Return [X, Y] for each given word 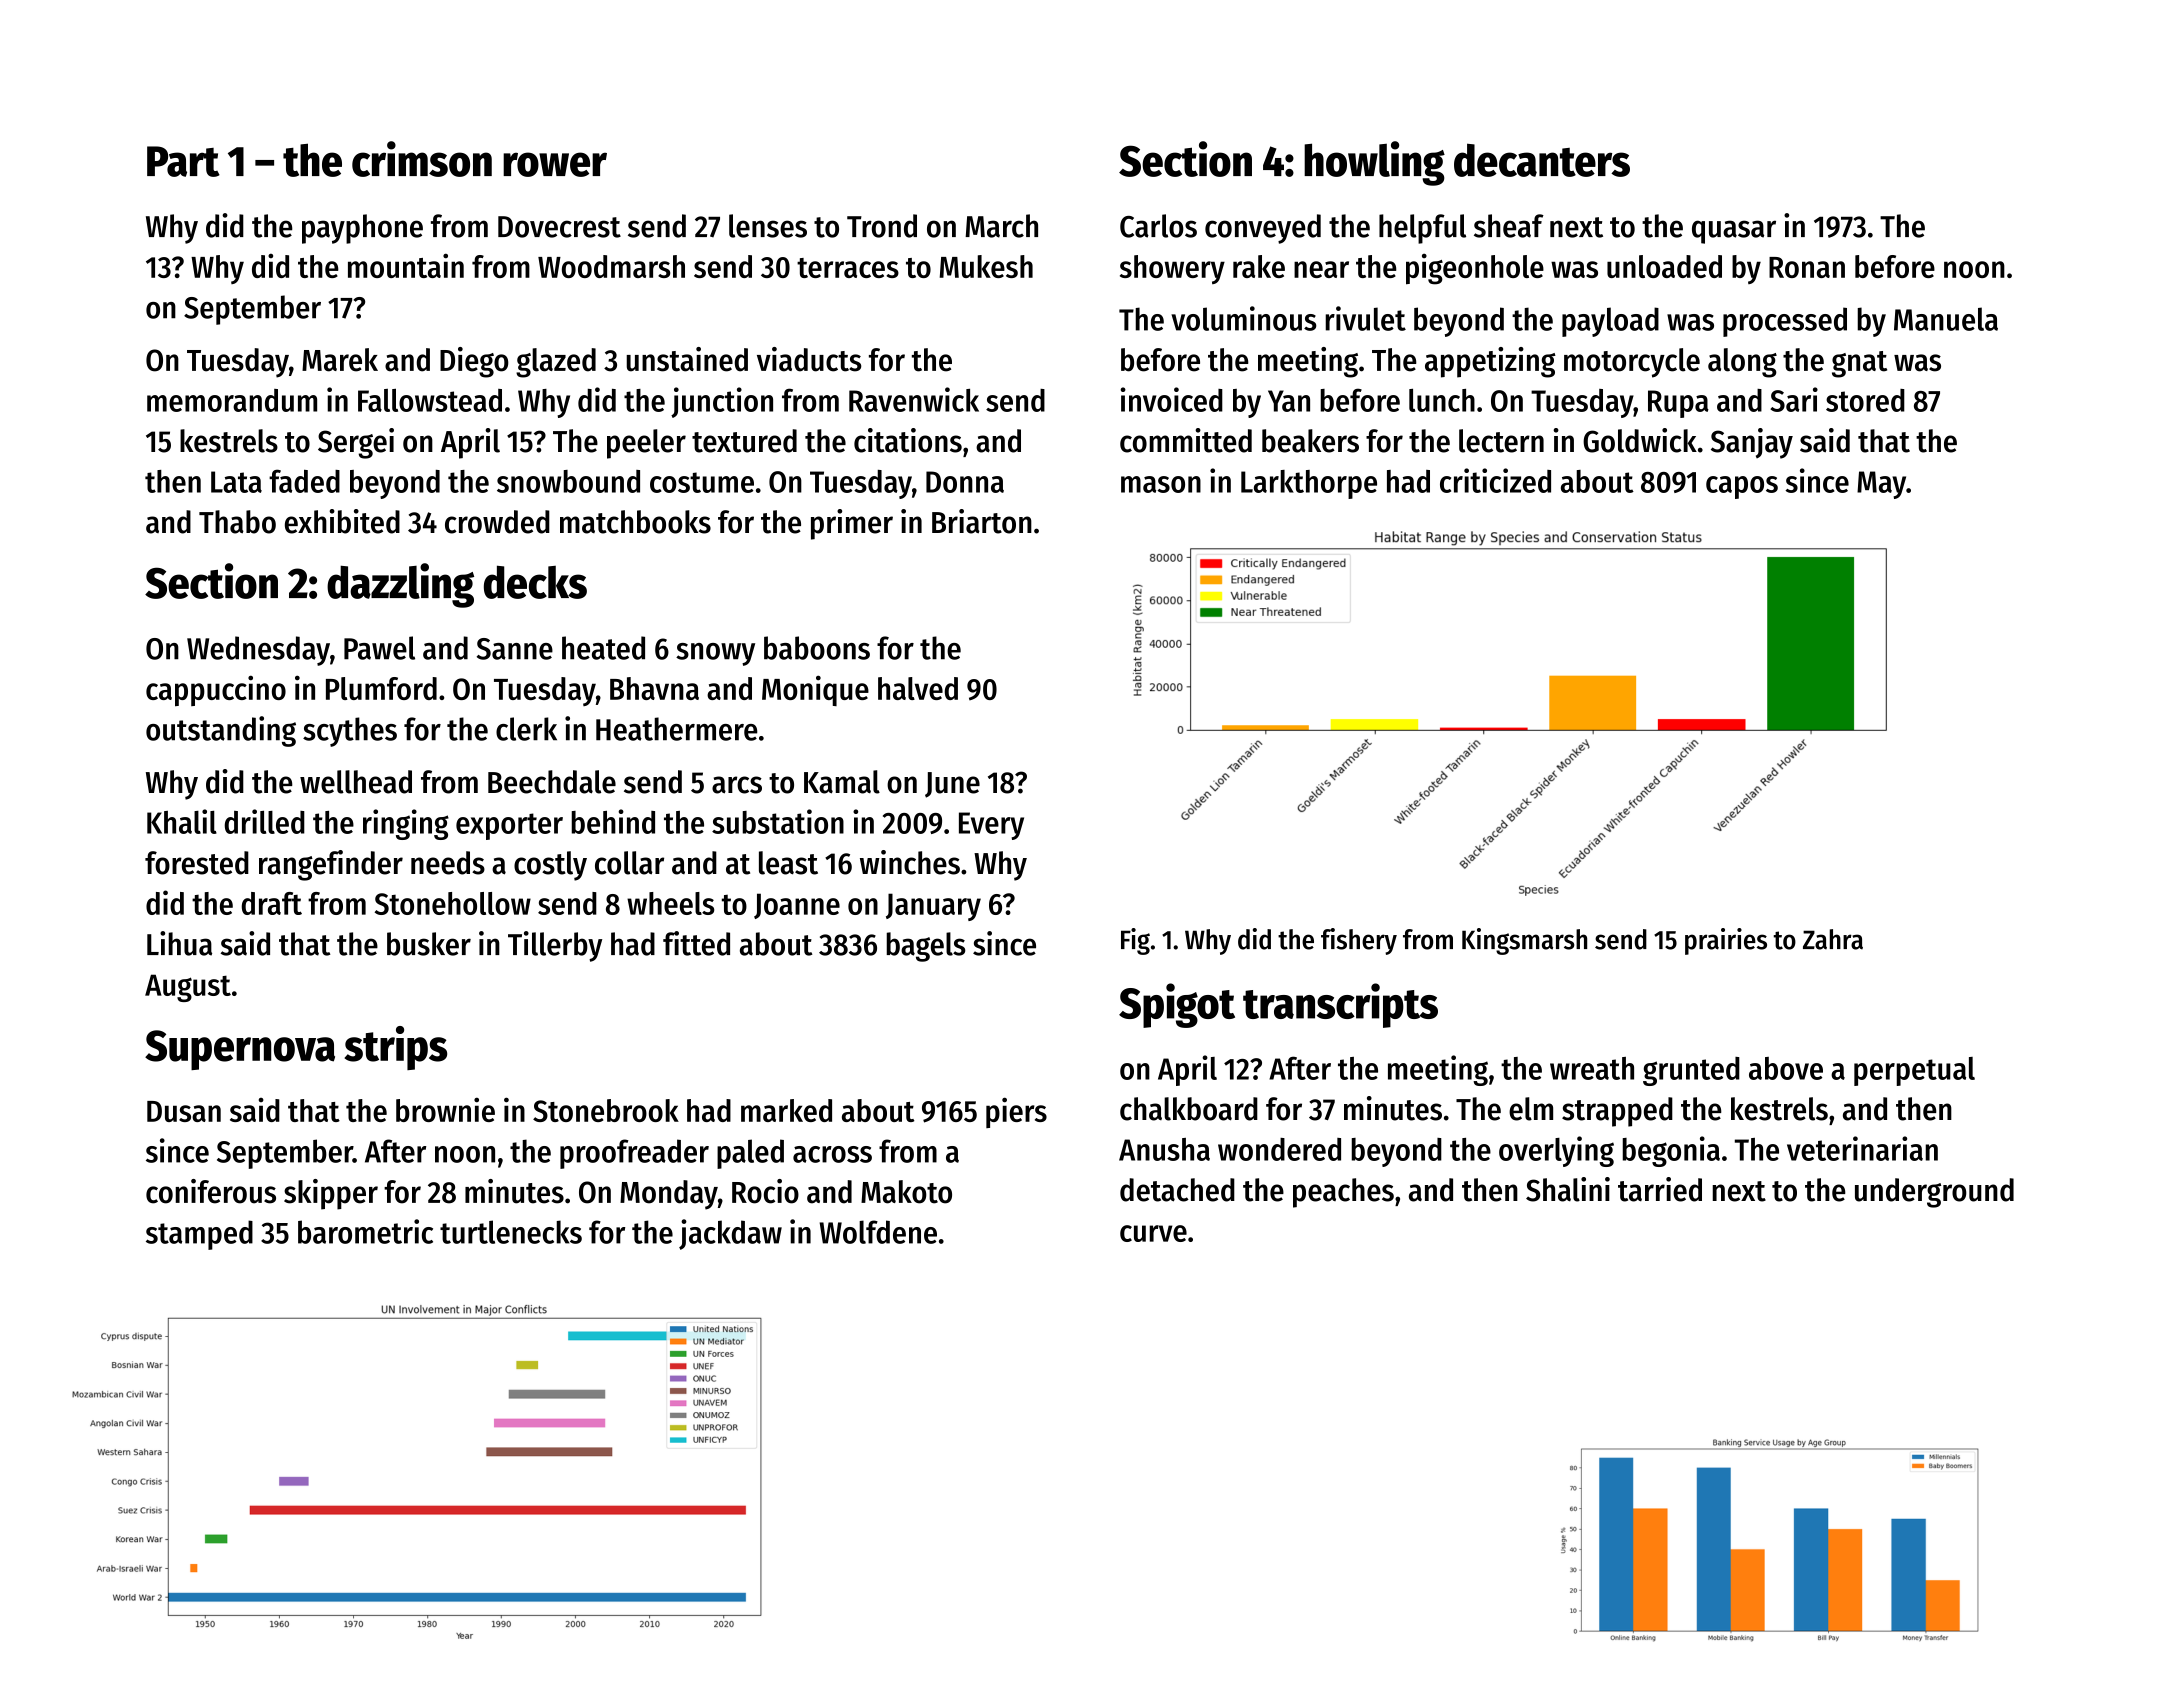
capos [1742, 487]
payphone [362, 229]
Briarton [982, 521]
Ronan [1807, 267]
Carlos [1158, 226]
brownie [445, 1109]
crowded [497, 522]
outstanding [221, 731]
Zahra [1833, 939]
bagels [926, 947]
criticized [1495, 480]
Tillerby [555, 946]
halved [918, 688]
